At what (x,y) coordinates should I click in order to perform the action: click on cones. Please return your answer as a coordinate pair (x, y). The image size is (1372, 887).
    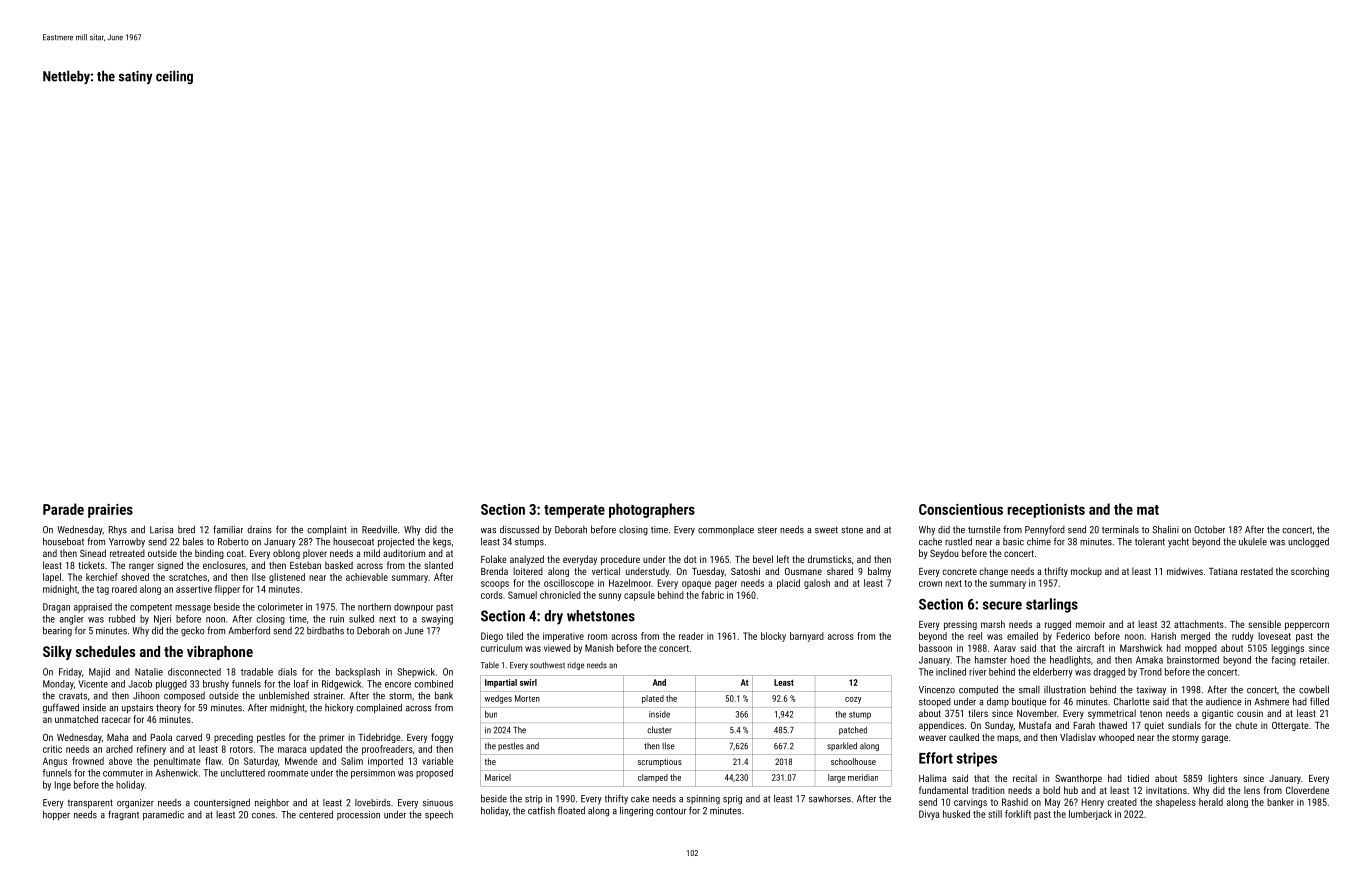
    Looking at the image, I should click on (263, 816).
